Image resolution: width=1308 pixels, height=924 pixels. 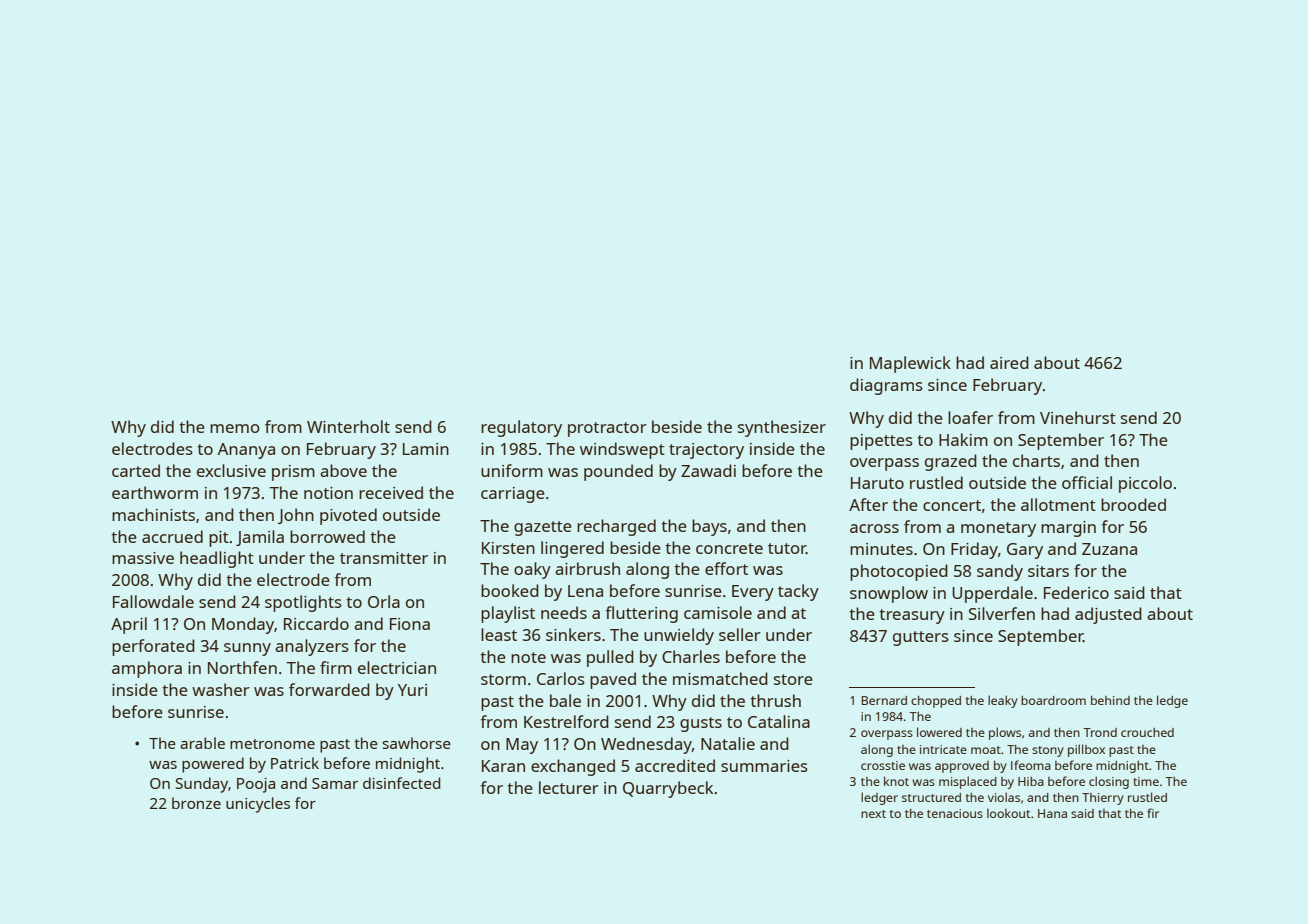 What do you see at coordinates (793, 679) in the screenshot?
I see `store` at bounding box center [793, 679].
